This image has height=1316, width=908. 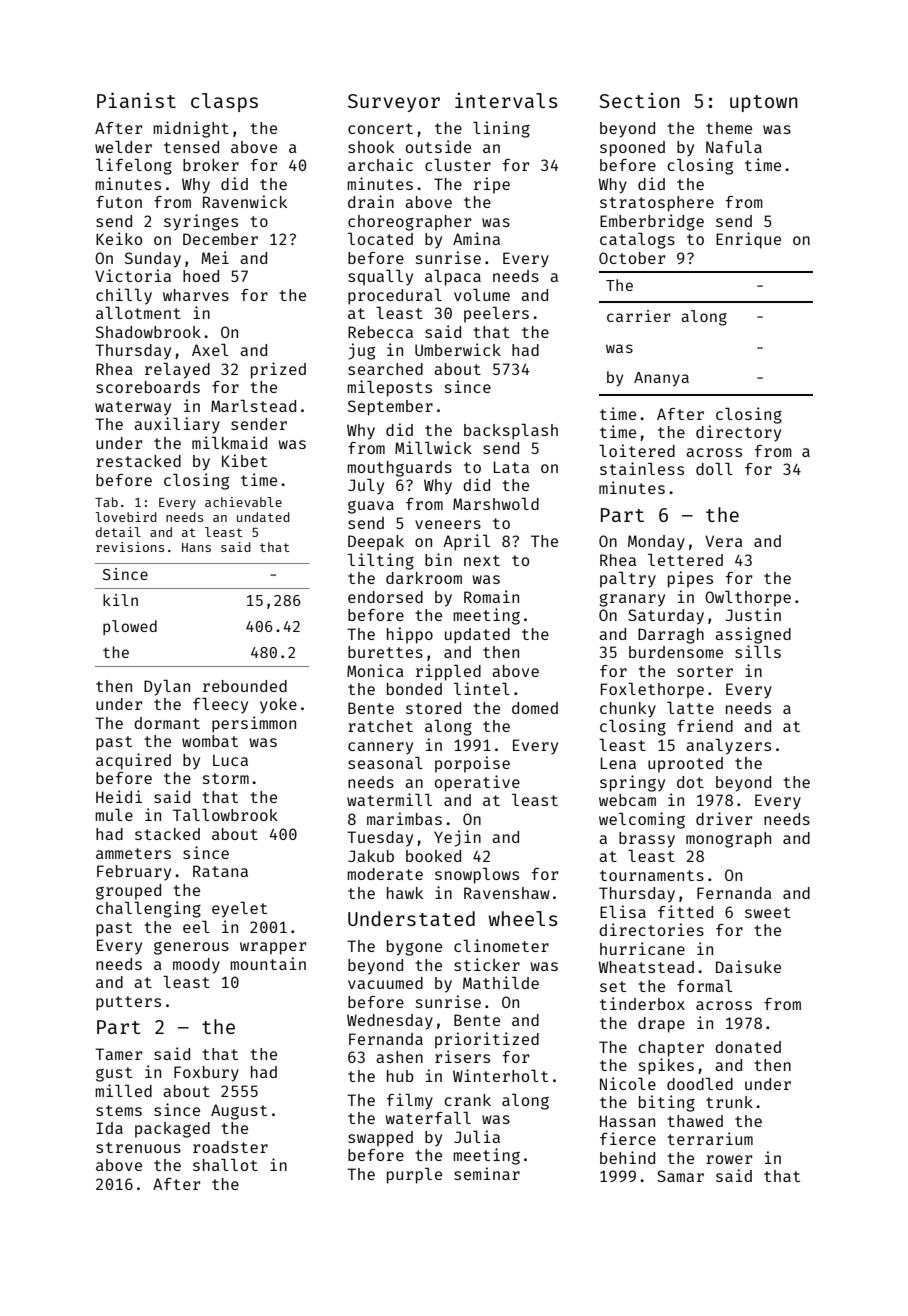 What do you see at coordinates (196, 966) in the image?
I see `moody` at bounding box center [196, 966].
